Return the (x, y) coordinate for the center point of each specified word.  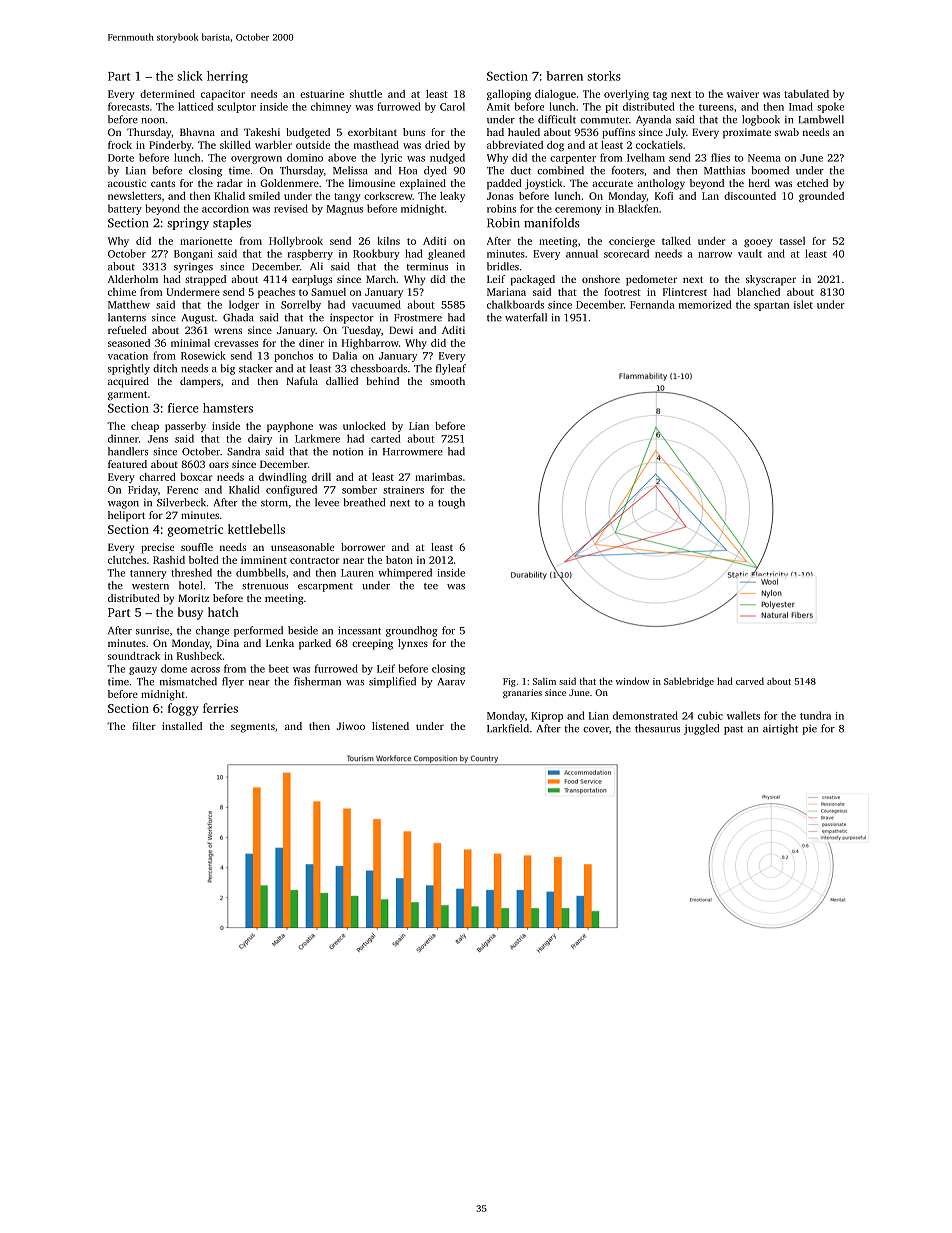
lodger (244, 305)
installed (182, 726)
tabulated (806, 94)
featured (127, 464)
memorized (705, 304)
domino (305, 157)
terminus (427, 266)
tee (431, 586)
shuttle (366, 94)
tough (451, 503)
